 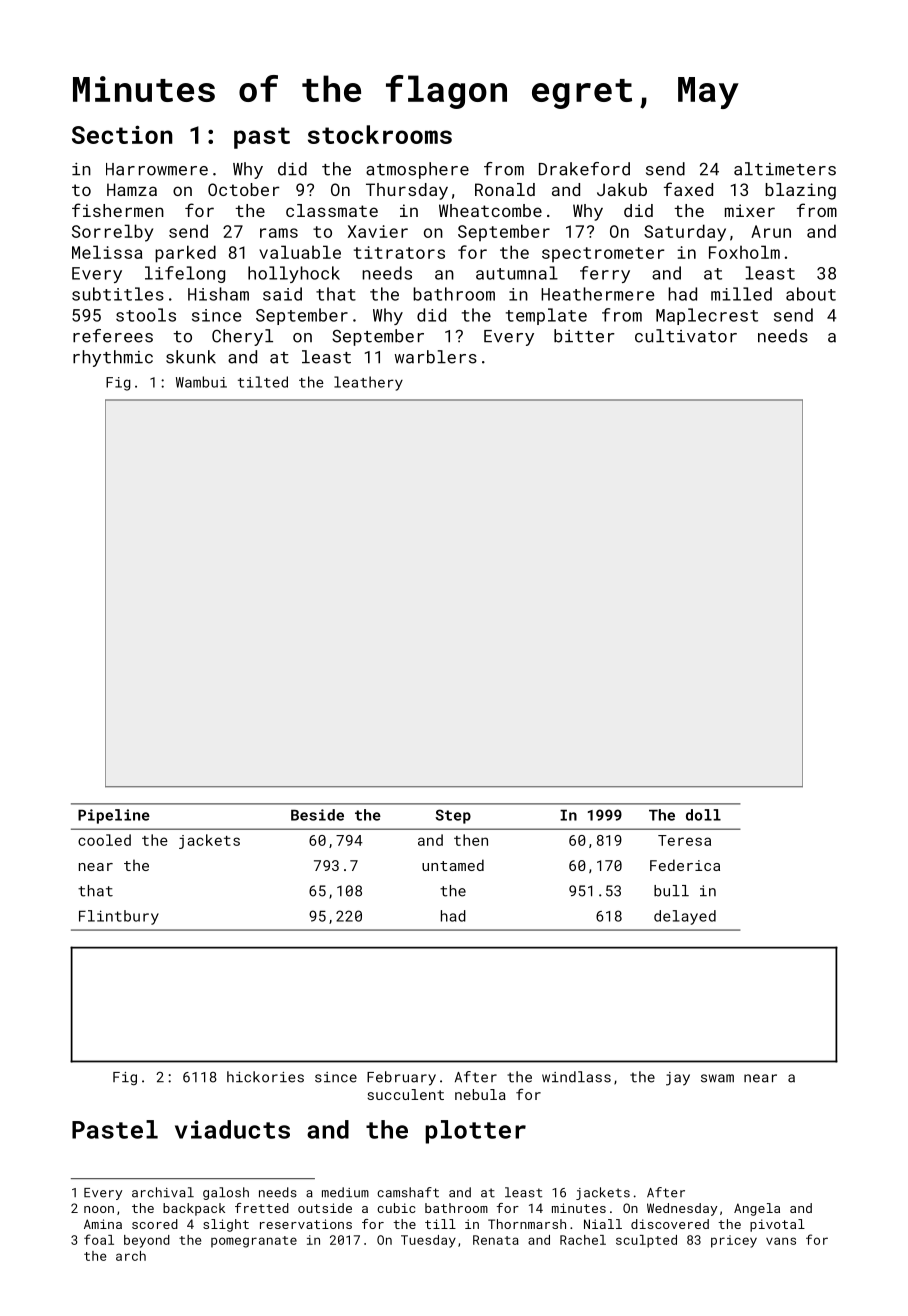 What do you see at coordinates (194, 1209) in the image?
I see `backpack` at bounding box center [194, 1209].
